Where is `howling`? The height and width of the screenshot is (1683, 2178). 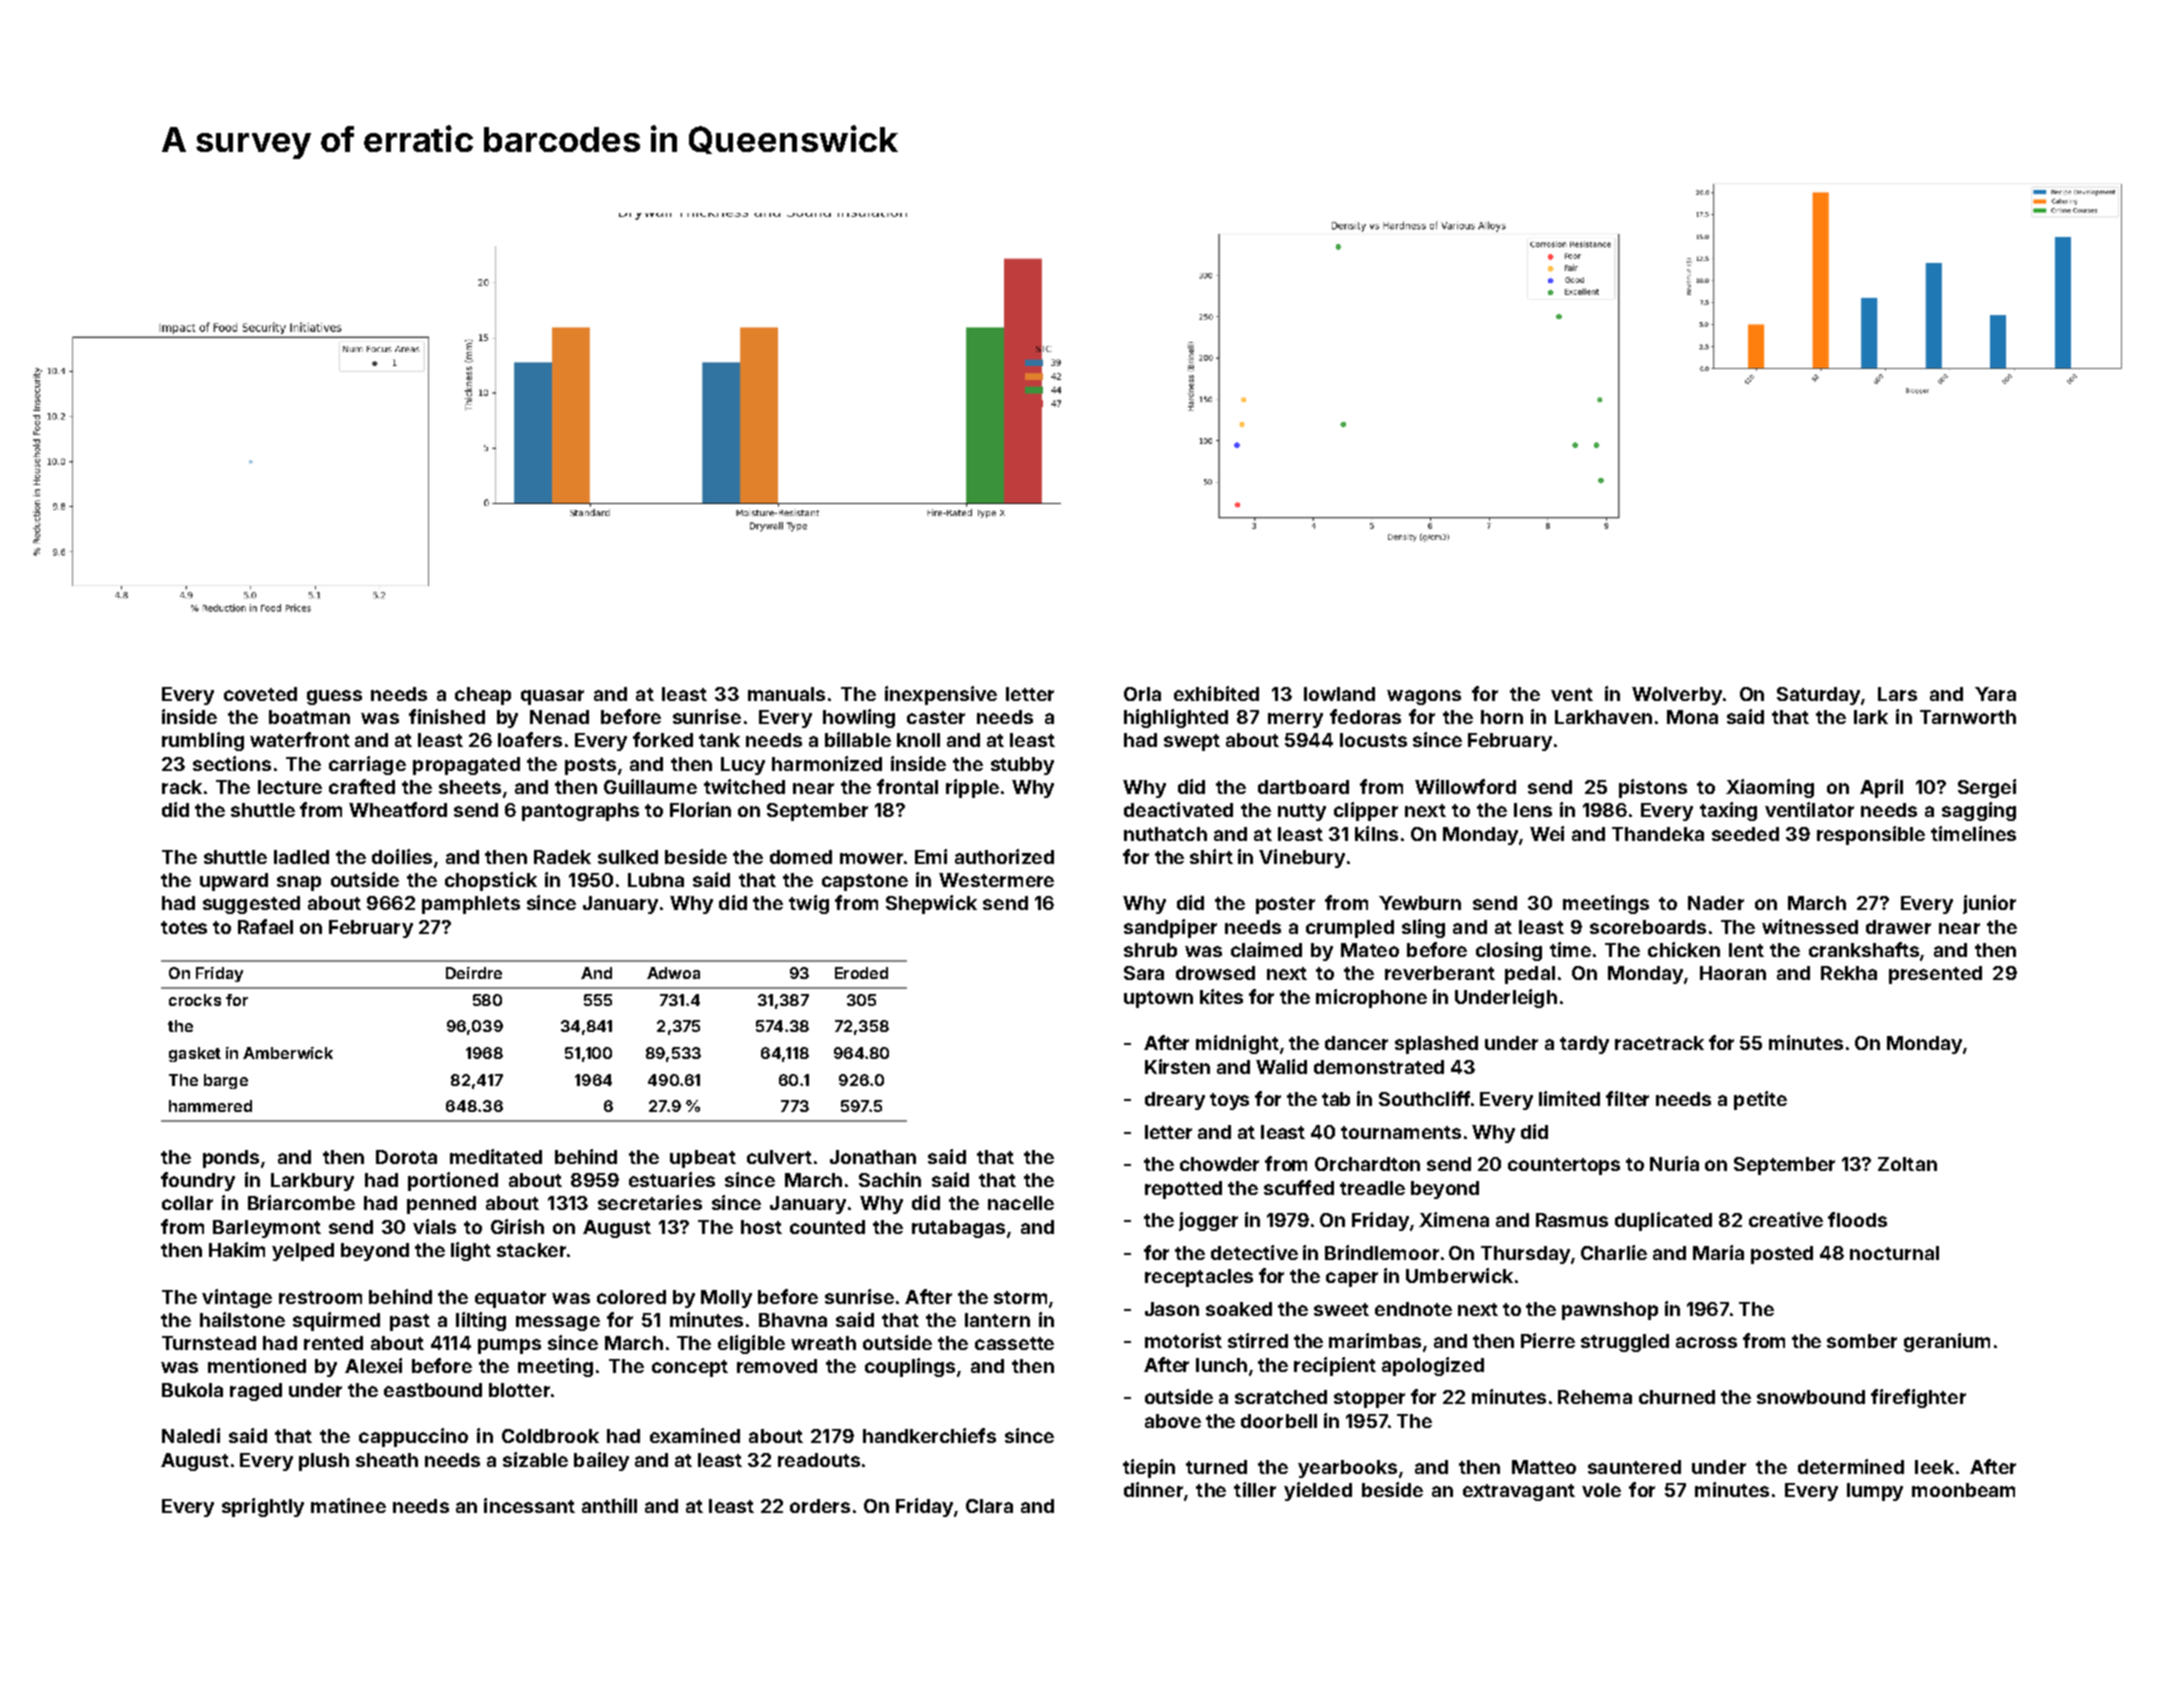
howling is located at coordinates (859, 718).
